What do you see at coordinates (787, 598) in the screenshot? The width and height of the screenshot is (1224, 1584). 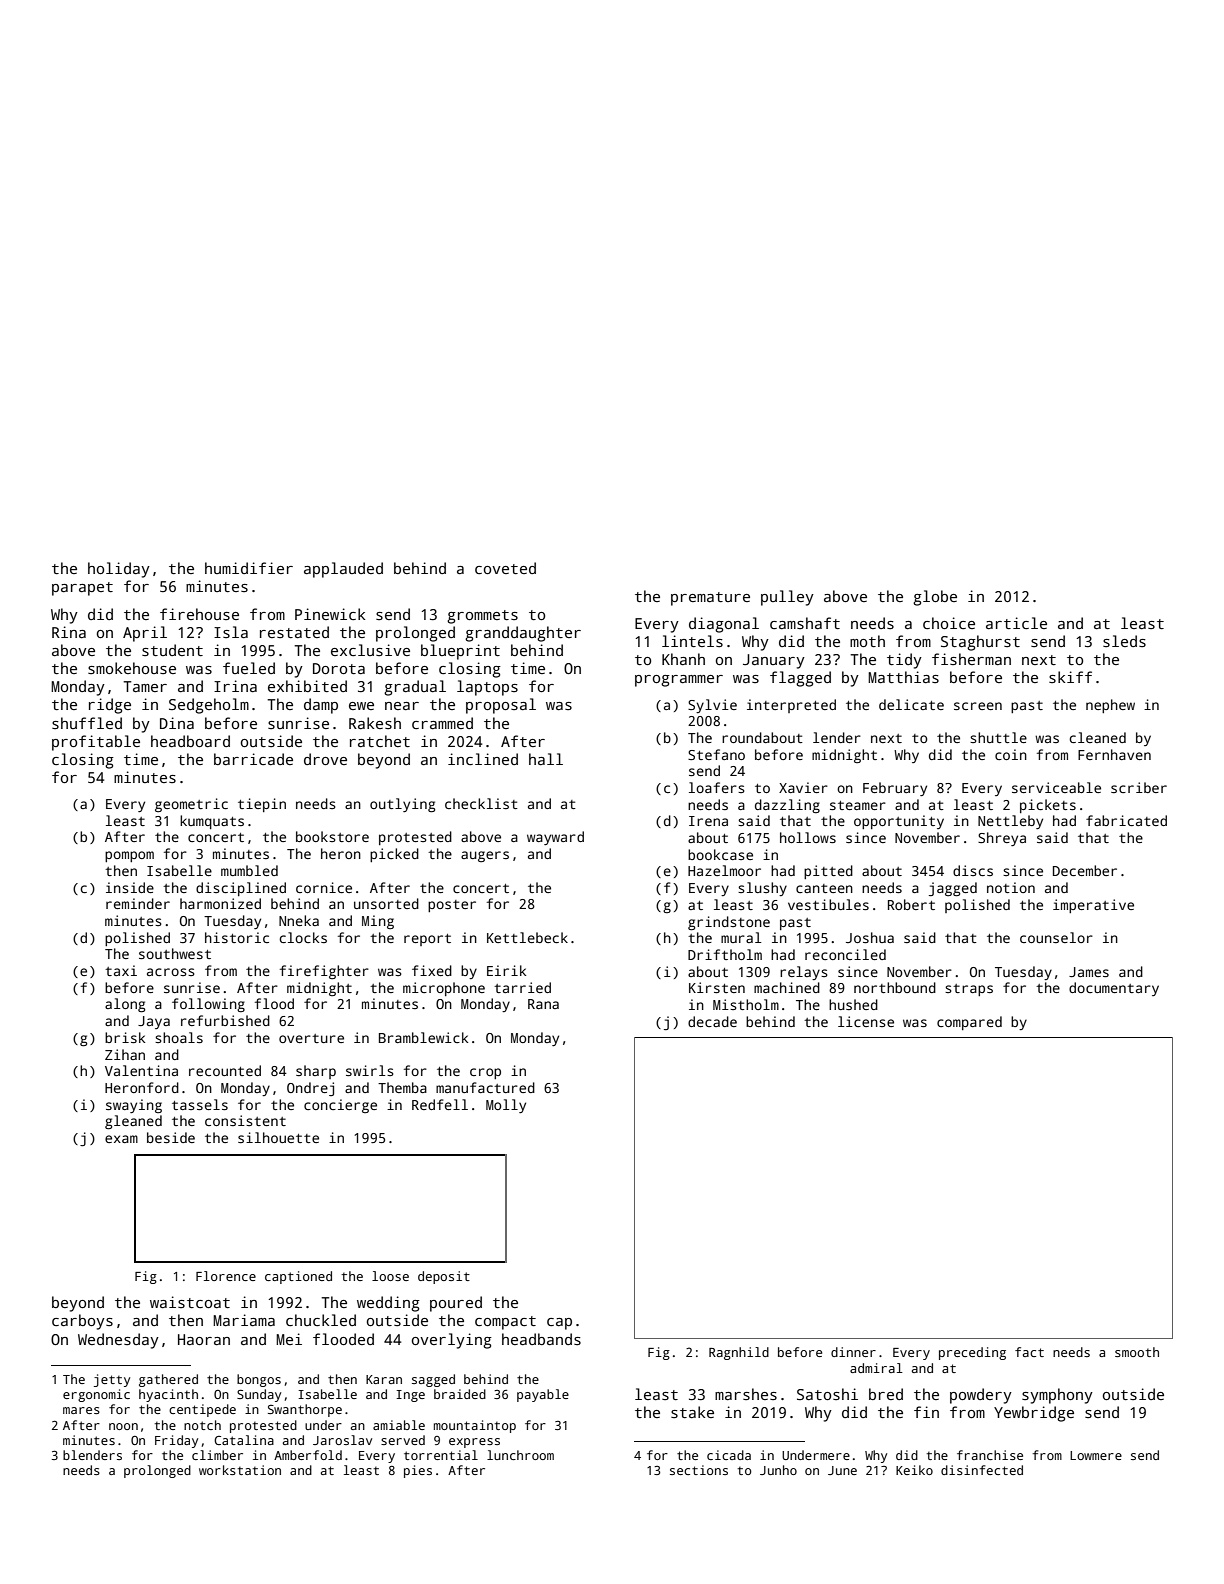 I see `pulley` at bounding box center [787, 598].
